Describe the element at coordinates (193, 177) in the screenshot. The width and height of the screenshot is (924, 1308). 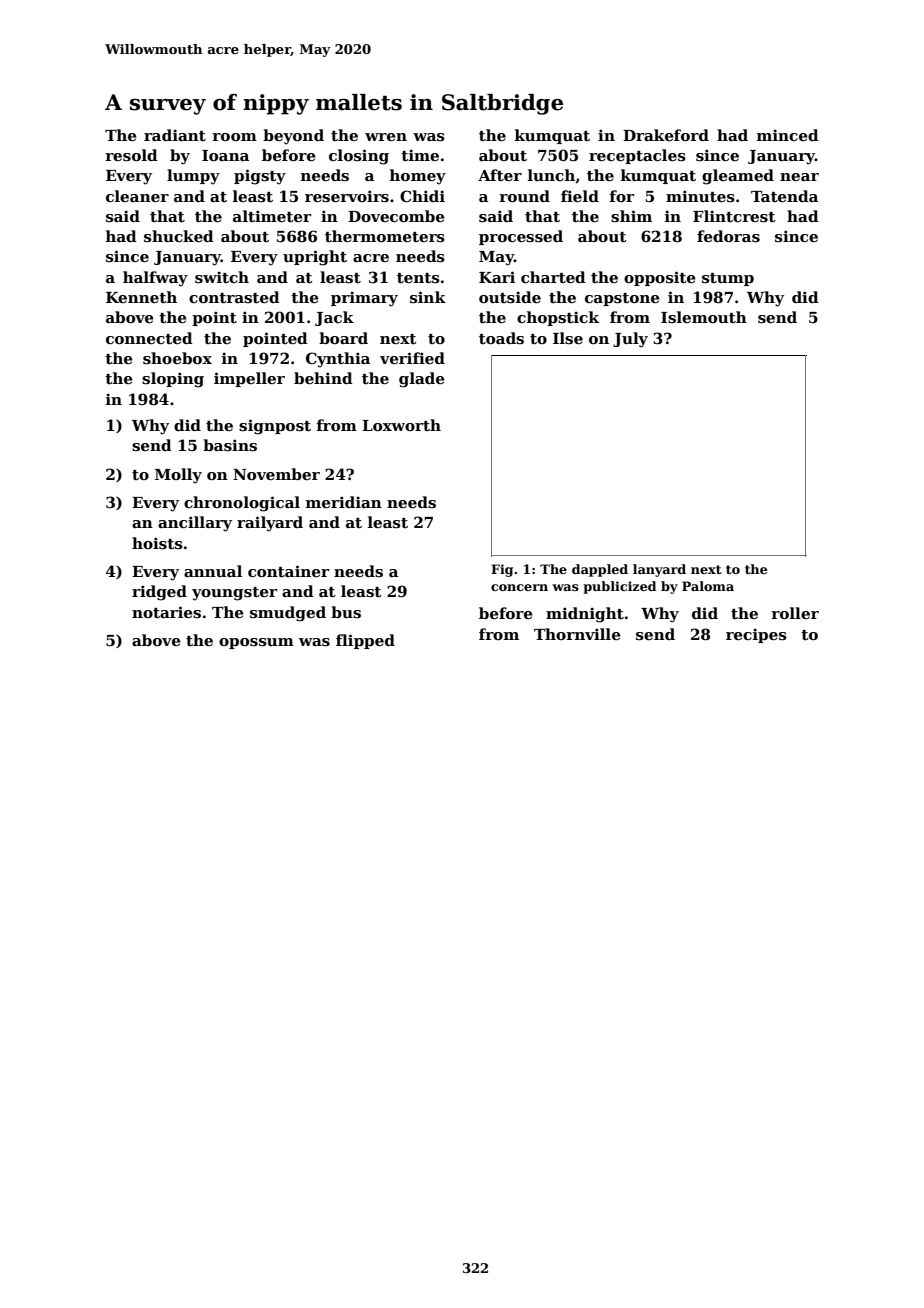
I see `lumpy` at that location.
